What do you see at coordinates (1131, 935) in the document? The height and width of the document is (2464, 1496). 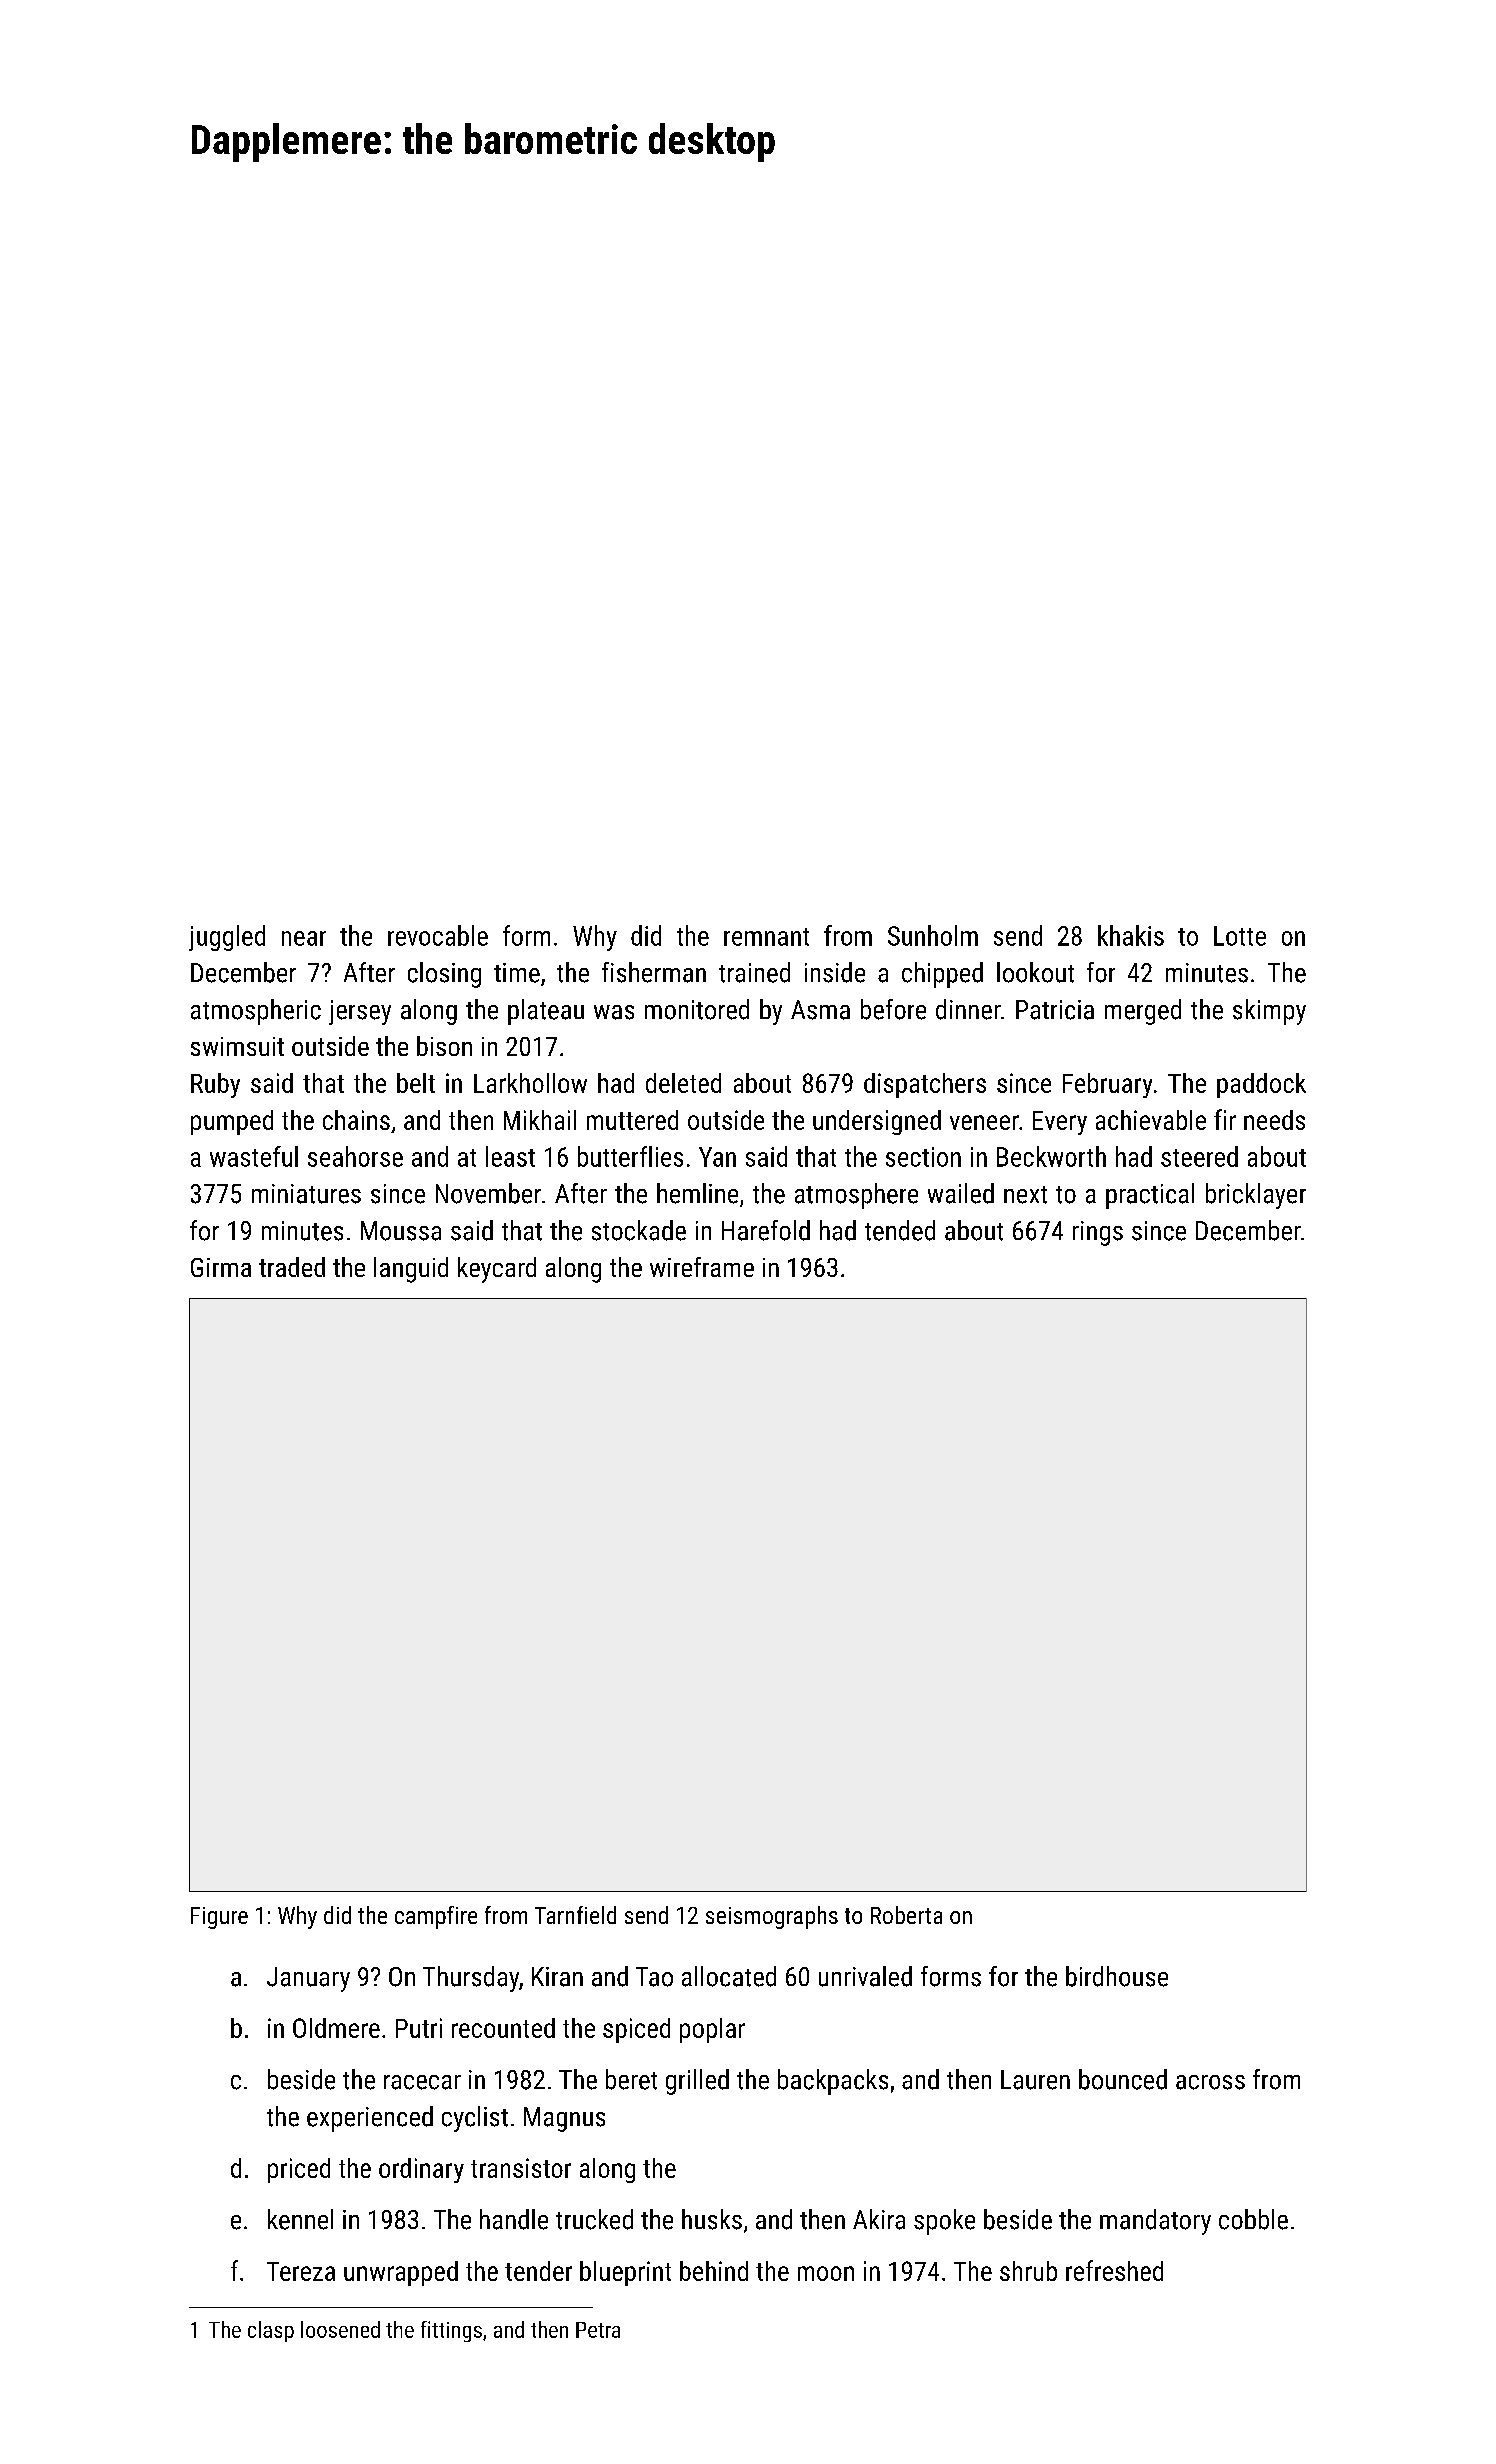 I see `khakis` at bounding box center [1131, 935].
